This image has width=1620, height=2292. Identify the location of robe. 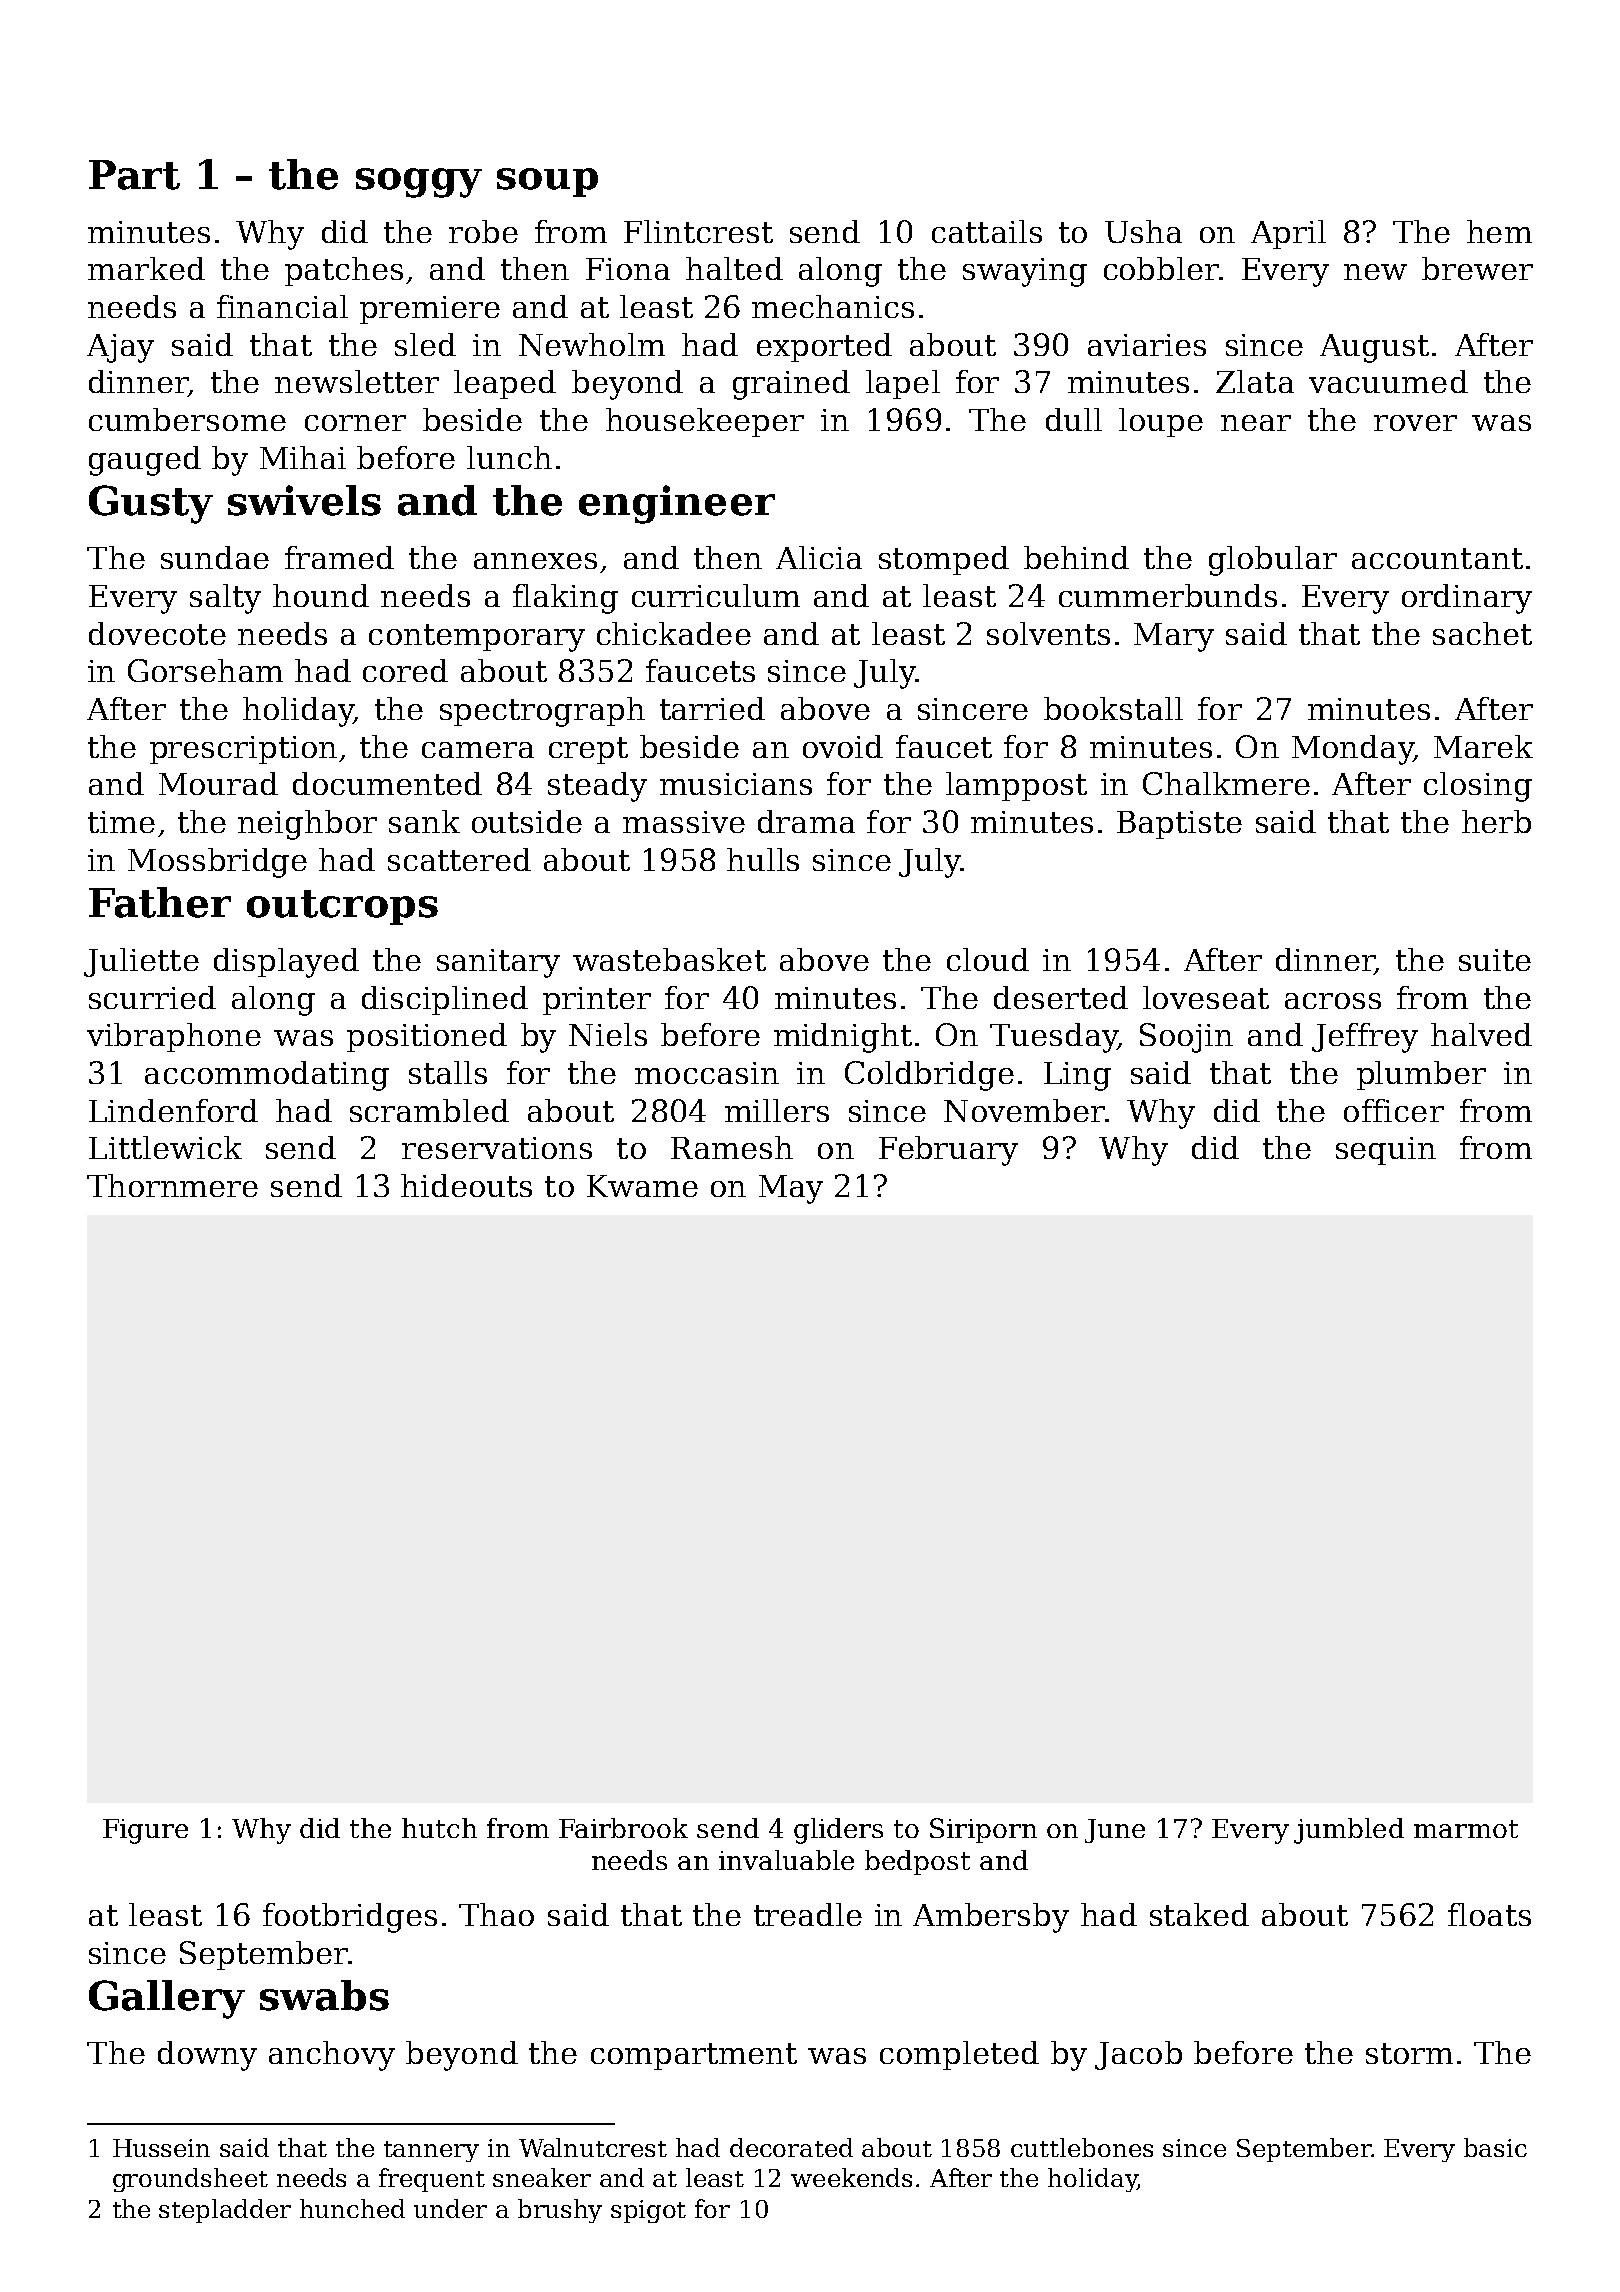
(483, 231).
